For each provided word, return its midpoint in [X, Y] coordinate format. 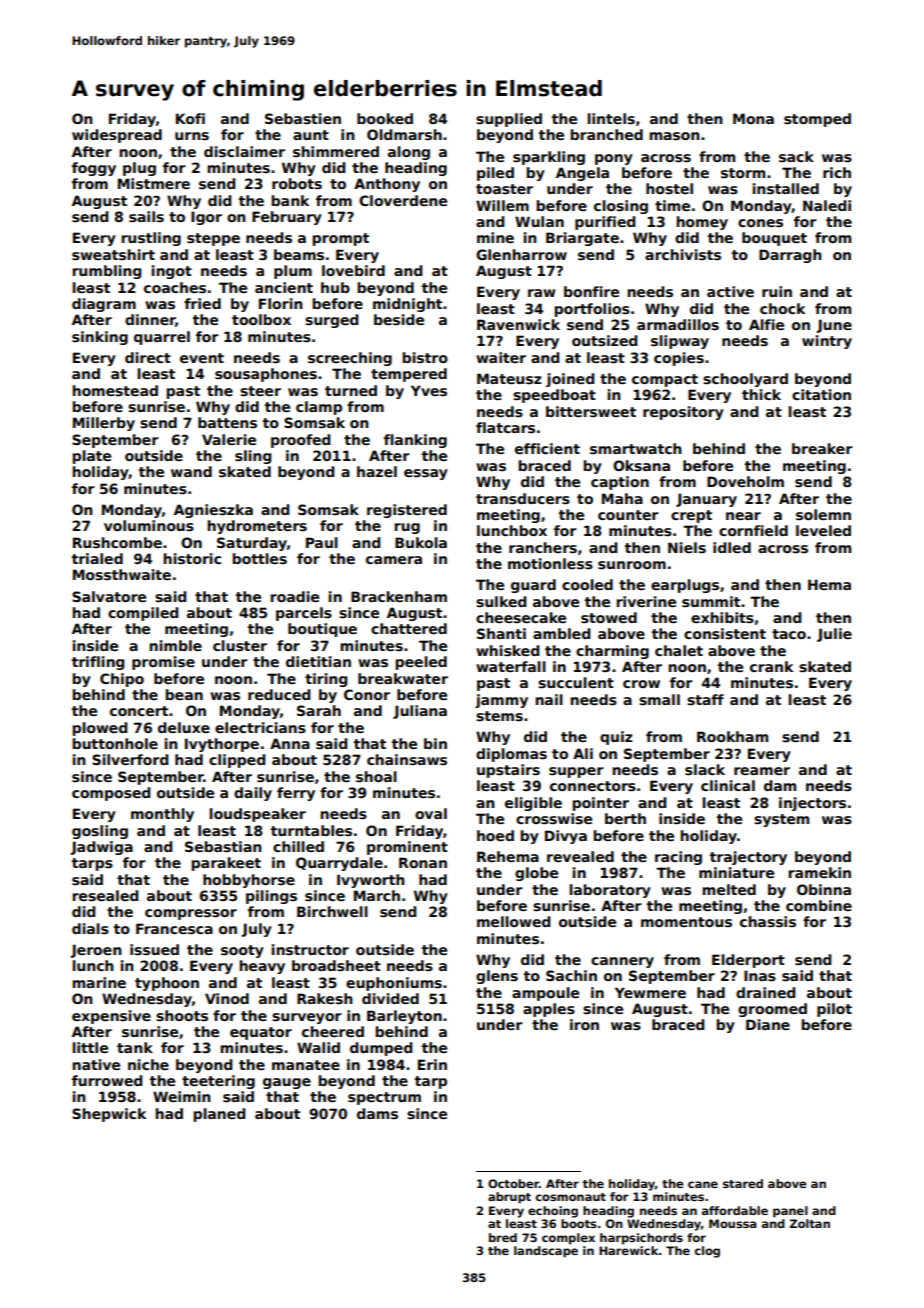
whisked [508, 650]
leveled [823, 530]
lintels [611, 118]
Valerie [229, 439]
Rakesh [325, 998]
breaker [822, 448]
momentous [686, 922]
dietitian [318, 661]
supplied [509, 120]
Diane [768, 1024]
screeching [350, 359]
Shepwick [109, 1115]
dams [377, 1113]
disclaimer [244, 151]
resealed [105, 895]
